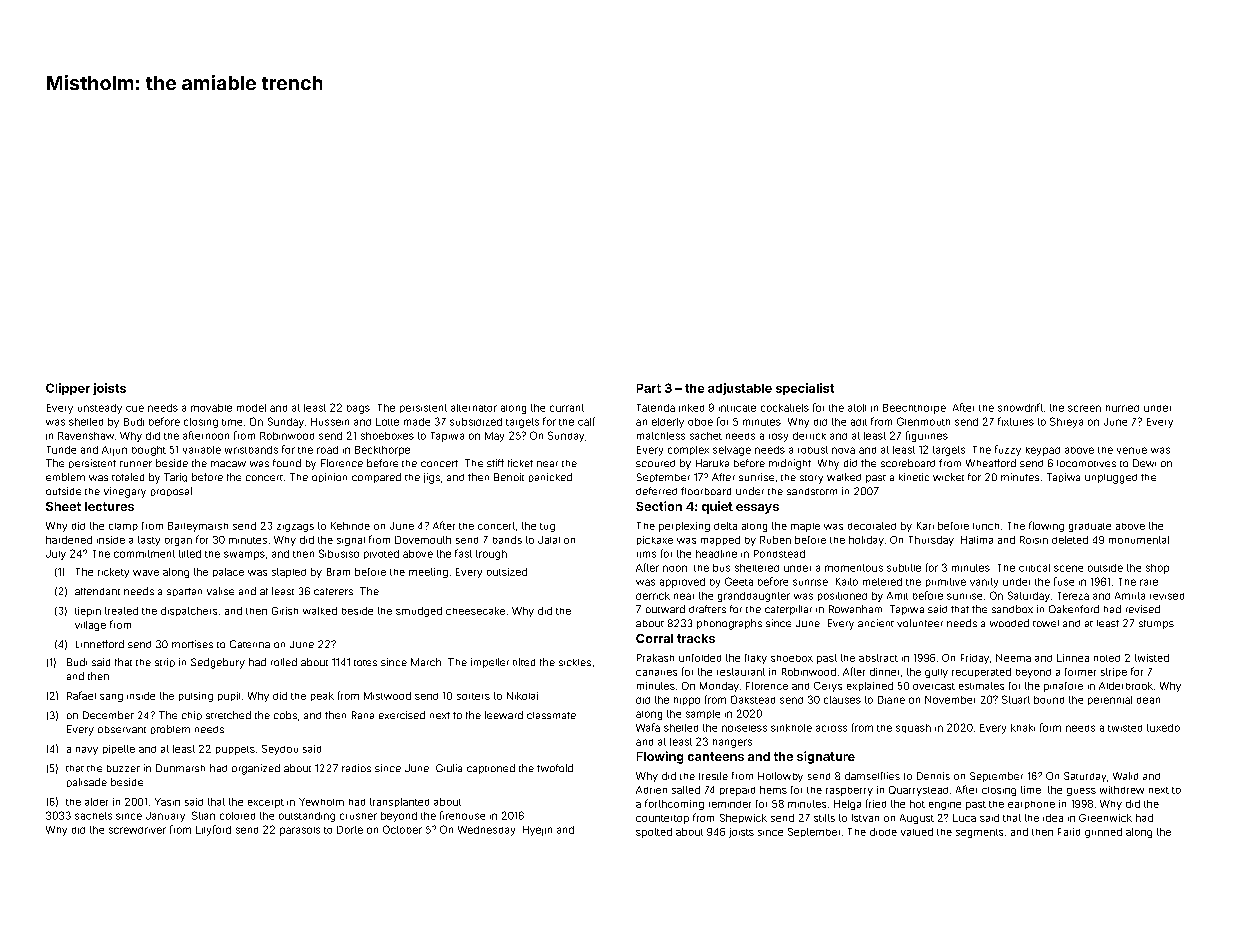 This screenshot has width=1233, height=952. What do you see at coordinates (504, 715) in the screenshot?
I see `leeward` at bounding box center [504, 715].
